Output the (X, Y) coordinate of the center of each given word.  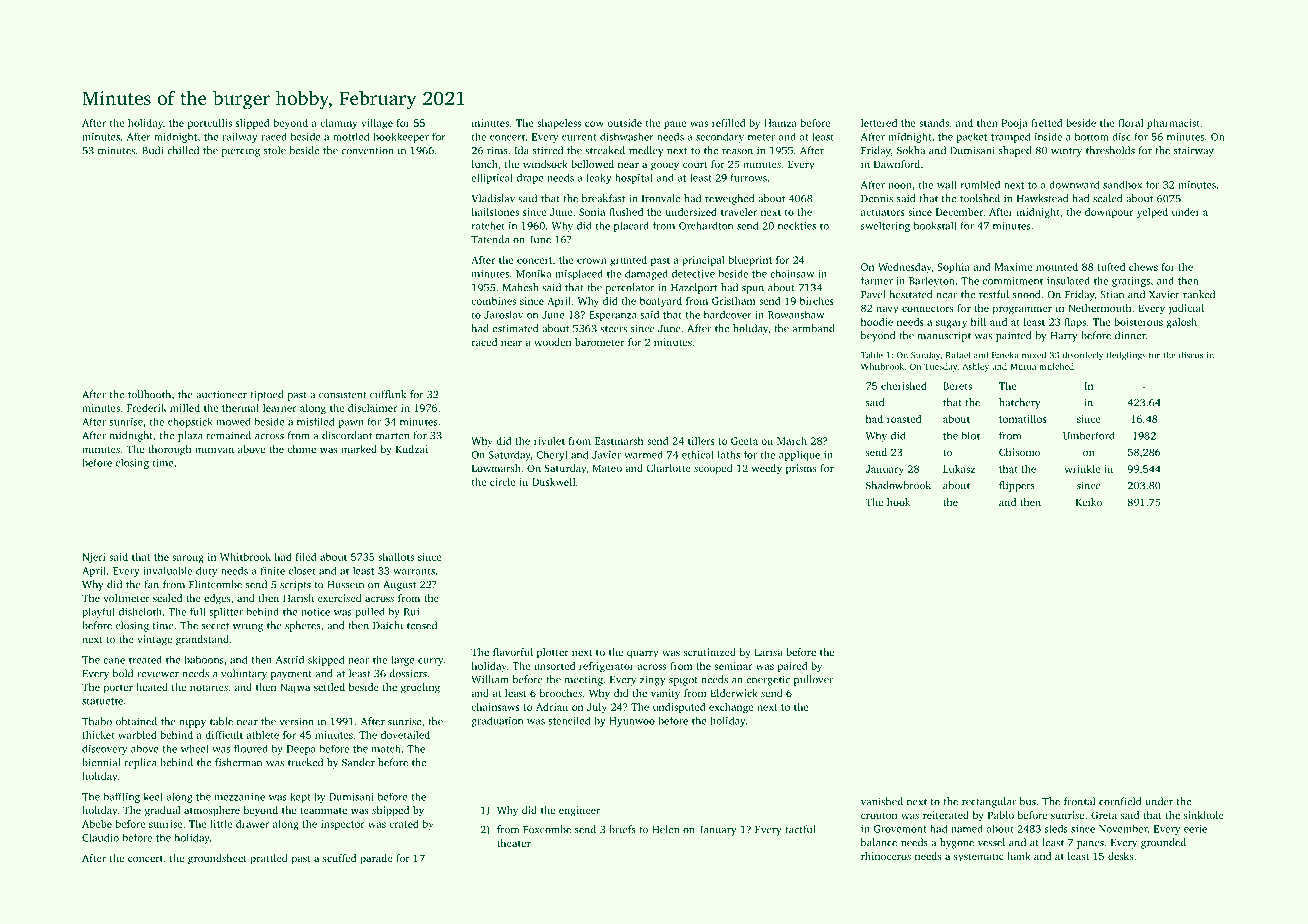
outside (624, 123)
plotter (553, 653)
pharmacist (1173, 124)
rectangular (989, 802)
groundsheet (217, 859)
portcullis (210, 124)
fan (151, 584)
